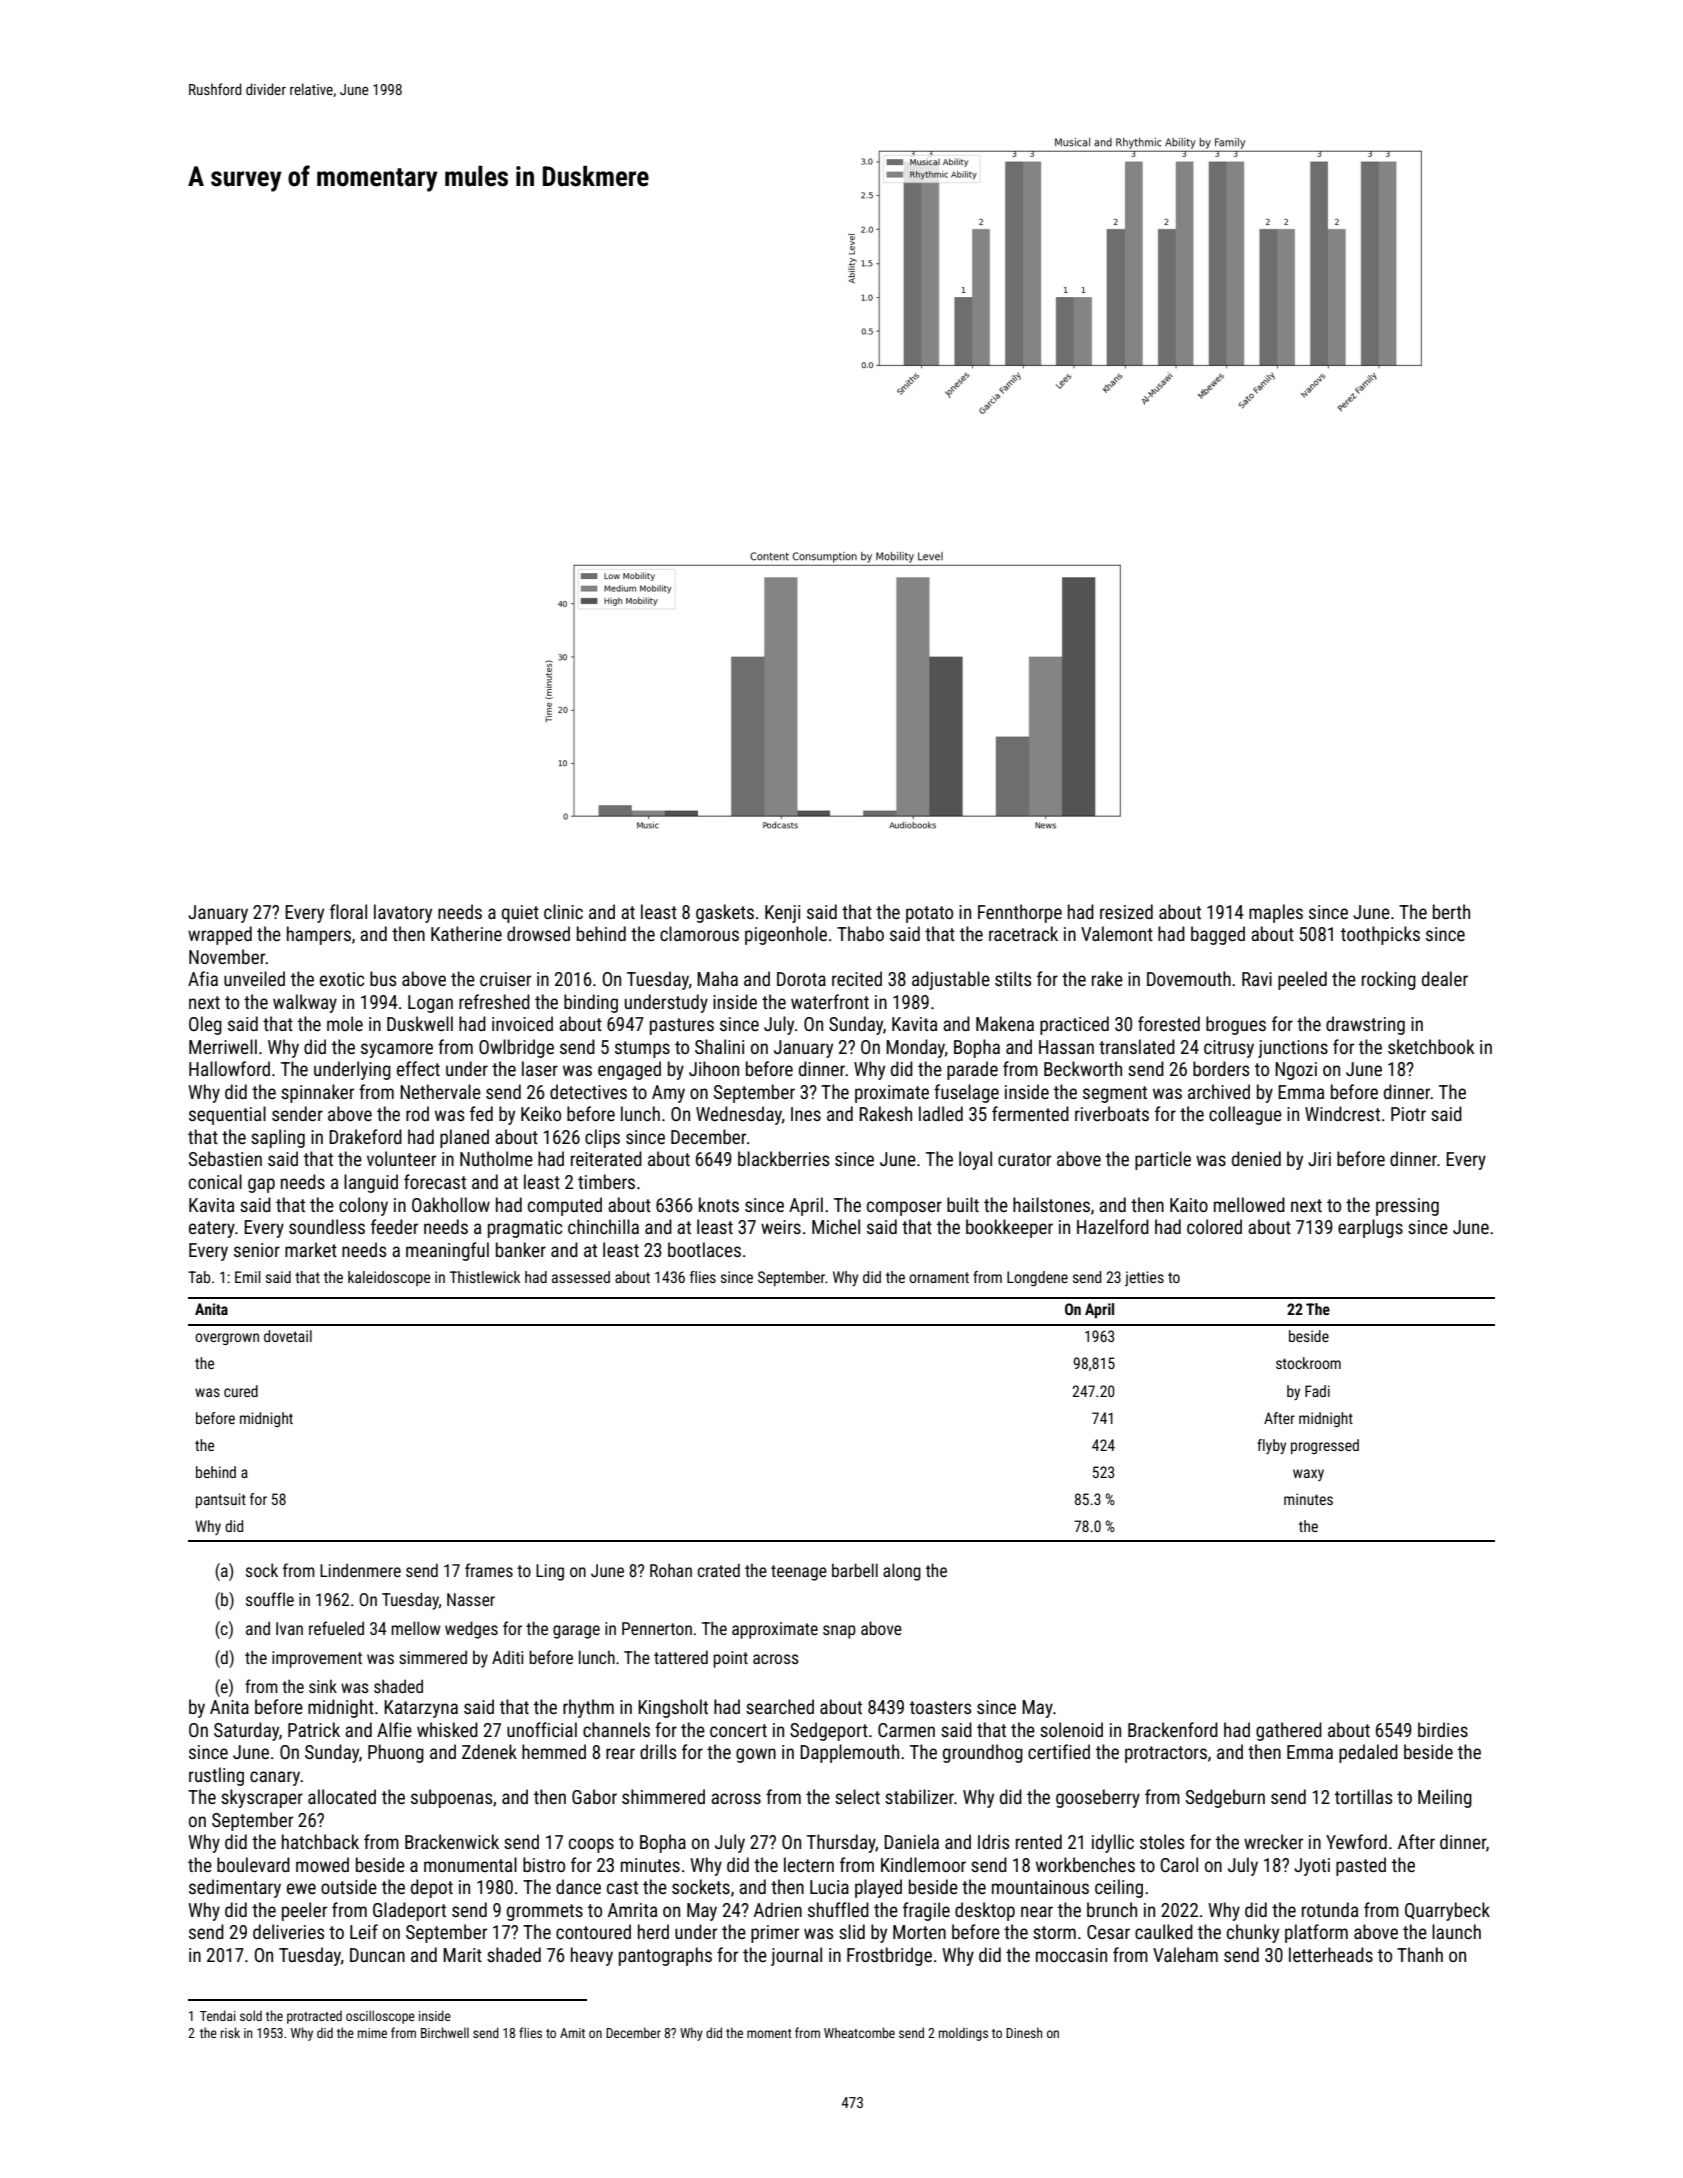  What do you see at coordinates (288, 1336) in the screenshot?
I see `dovetail` at bounding box center [288, 1336].
